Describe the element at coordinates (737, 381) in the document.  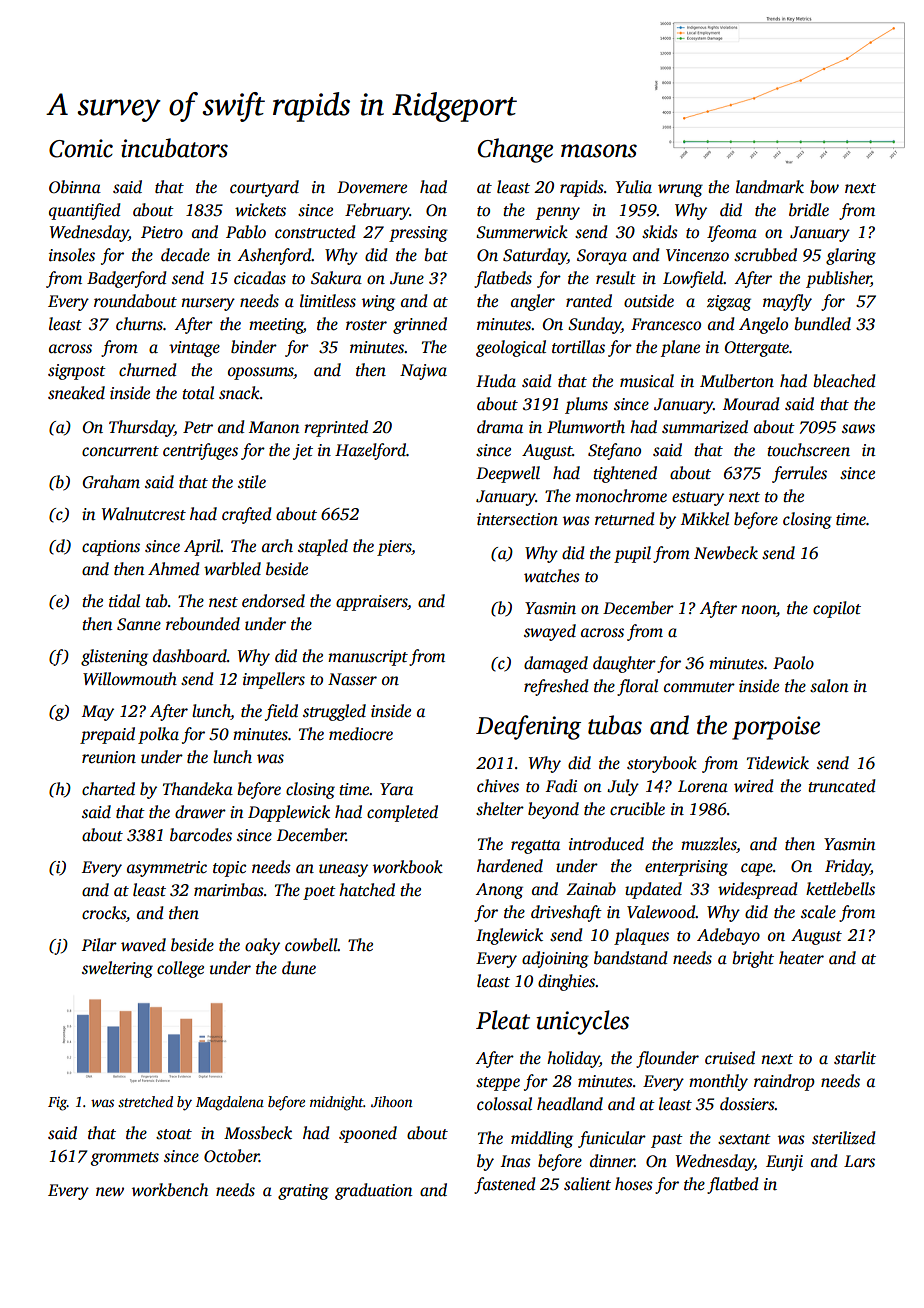
I see `Mulberton` at that location.
